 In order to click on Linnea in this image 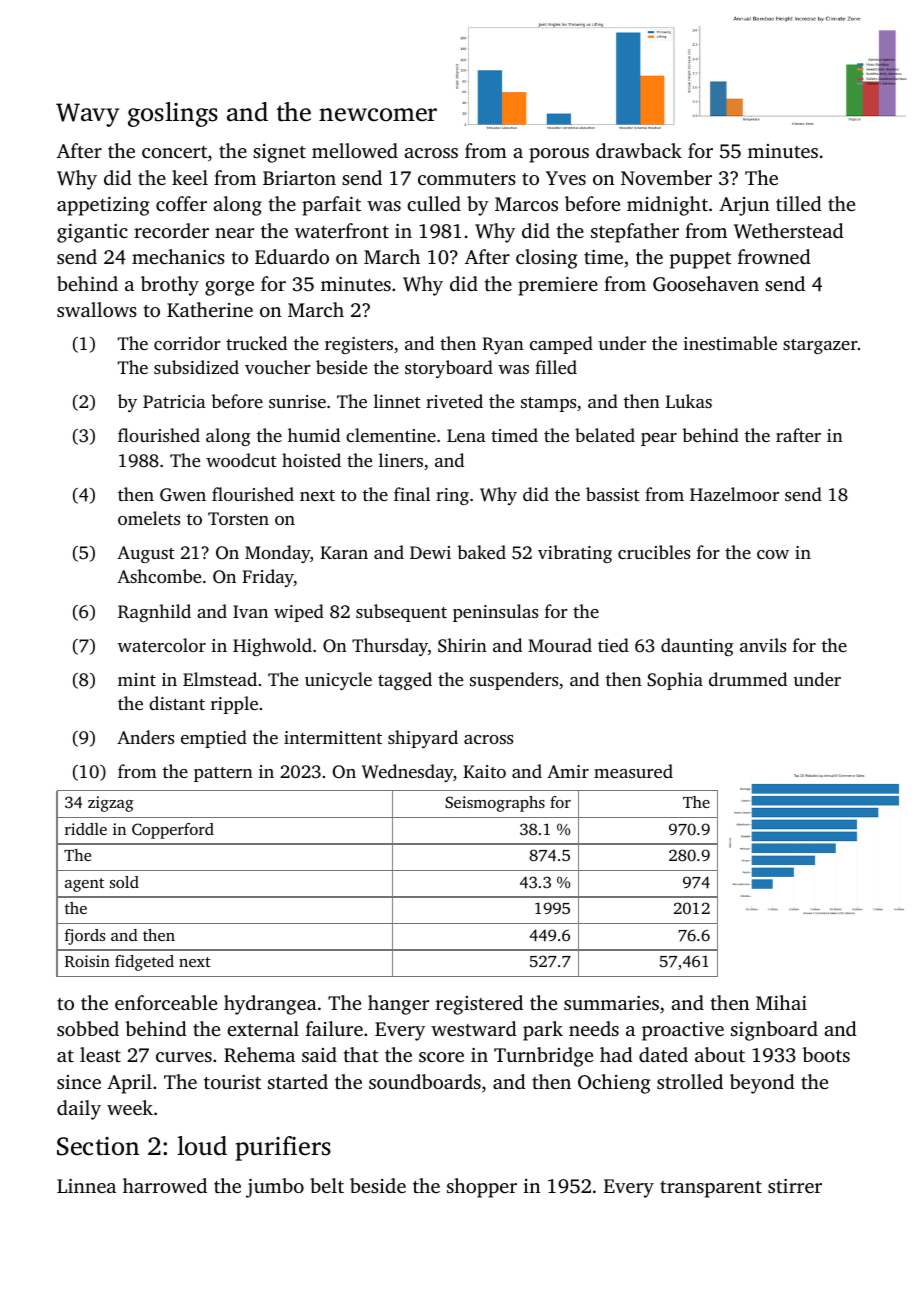, I will do `click(86, 1186)`.
